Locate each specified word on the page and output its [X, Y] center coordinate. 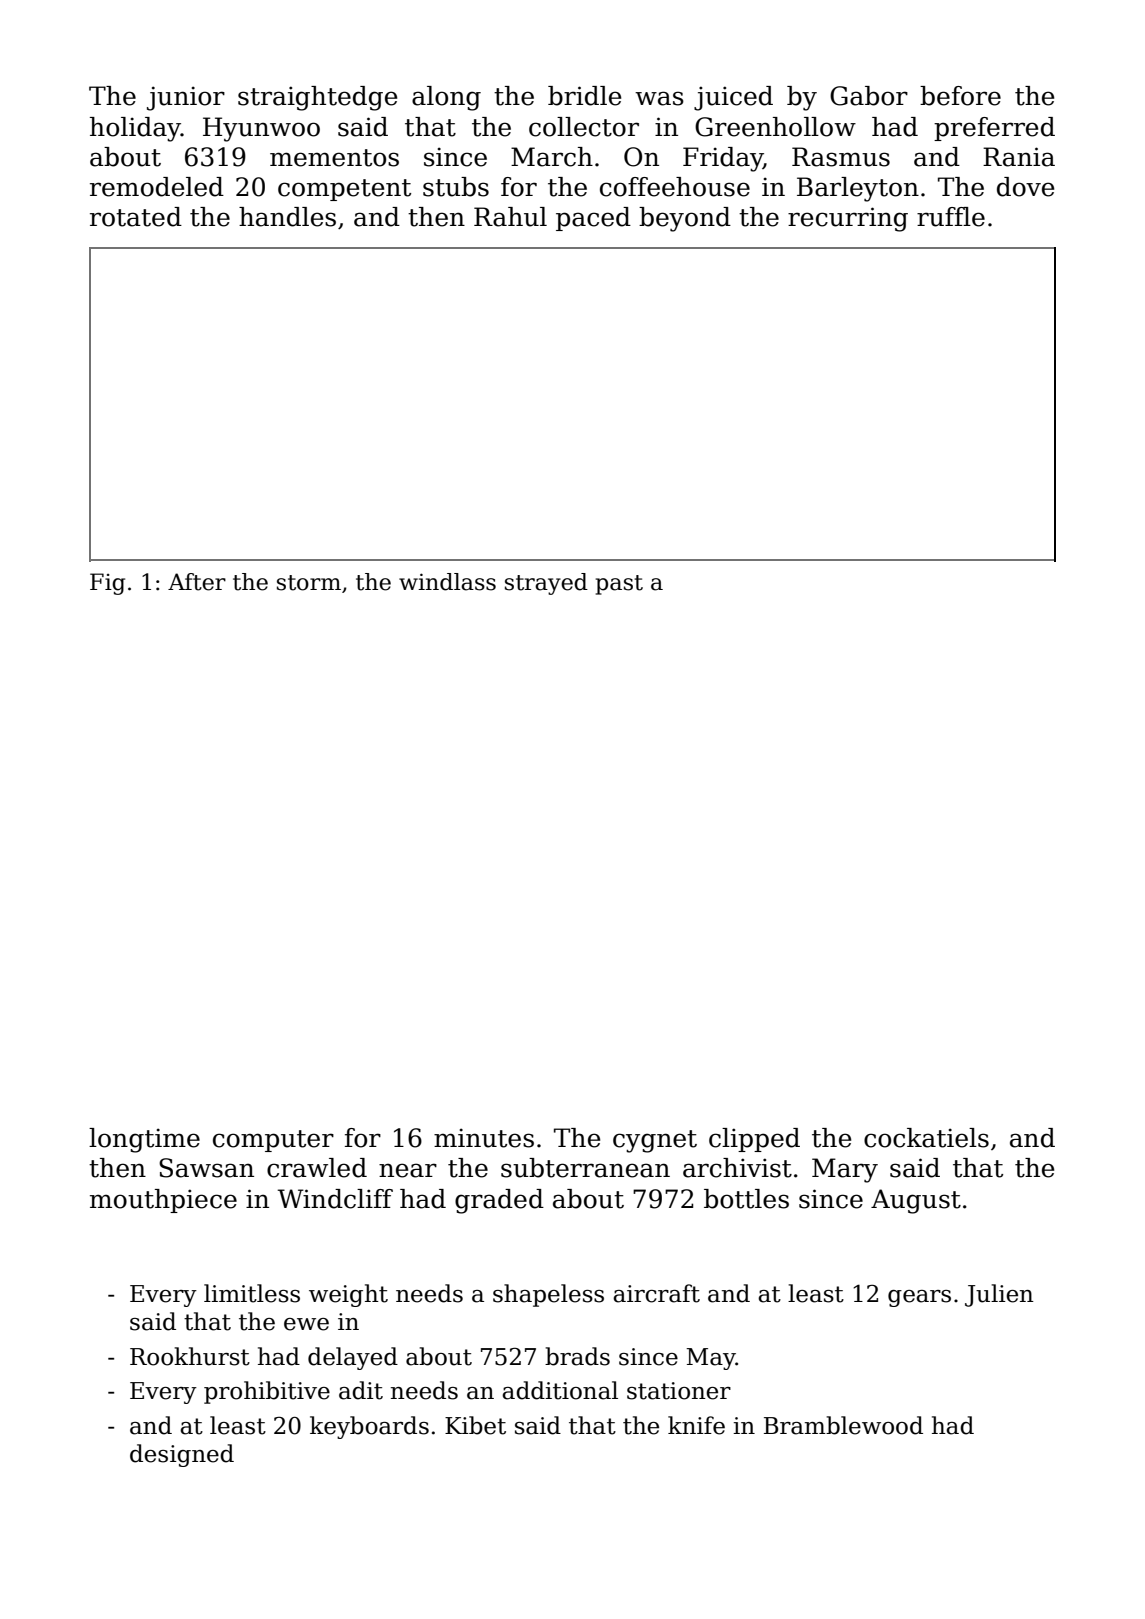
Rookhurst [190, 1356]
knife [696, 1425]
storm [309, 583]
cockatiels [926, 1138]
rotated [136, 217]
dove [1025, 187]
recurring [848, 219]
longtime [144, 1140]
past [619, 585]
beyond [685, 219]
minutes [484, 1138]
